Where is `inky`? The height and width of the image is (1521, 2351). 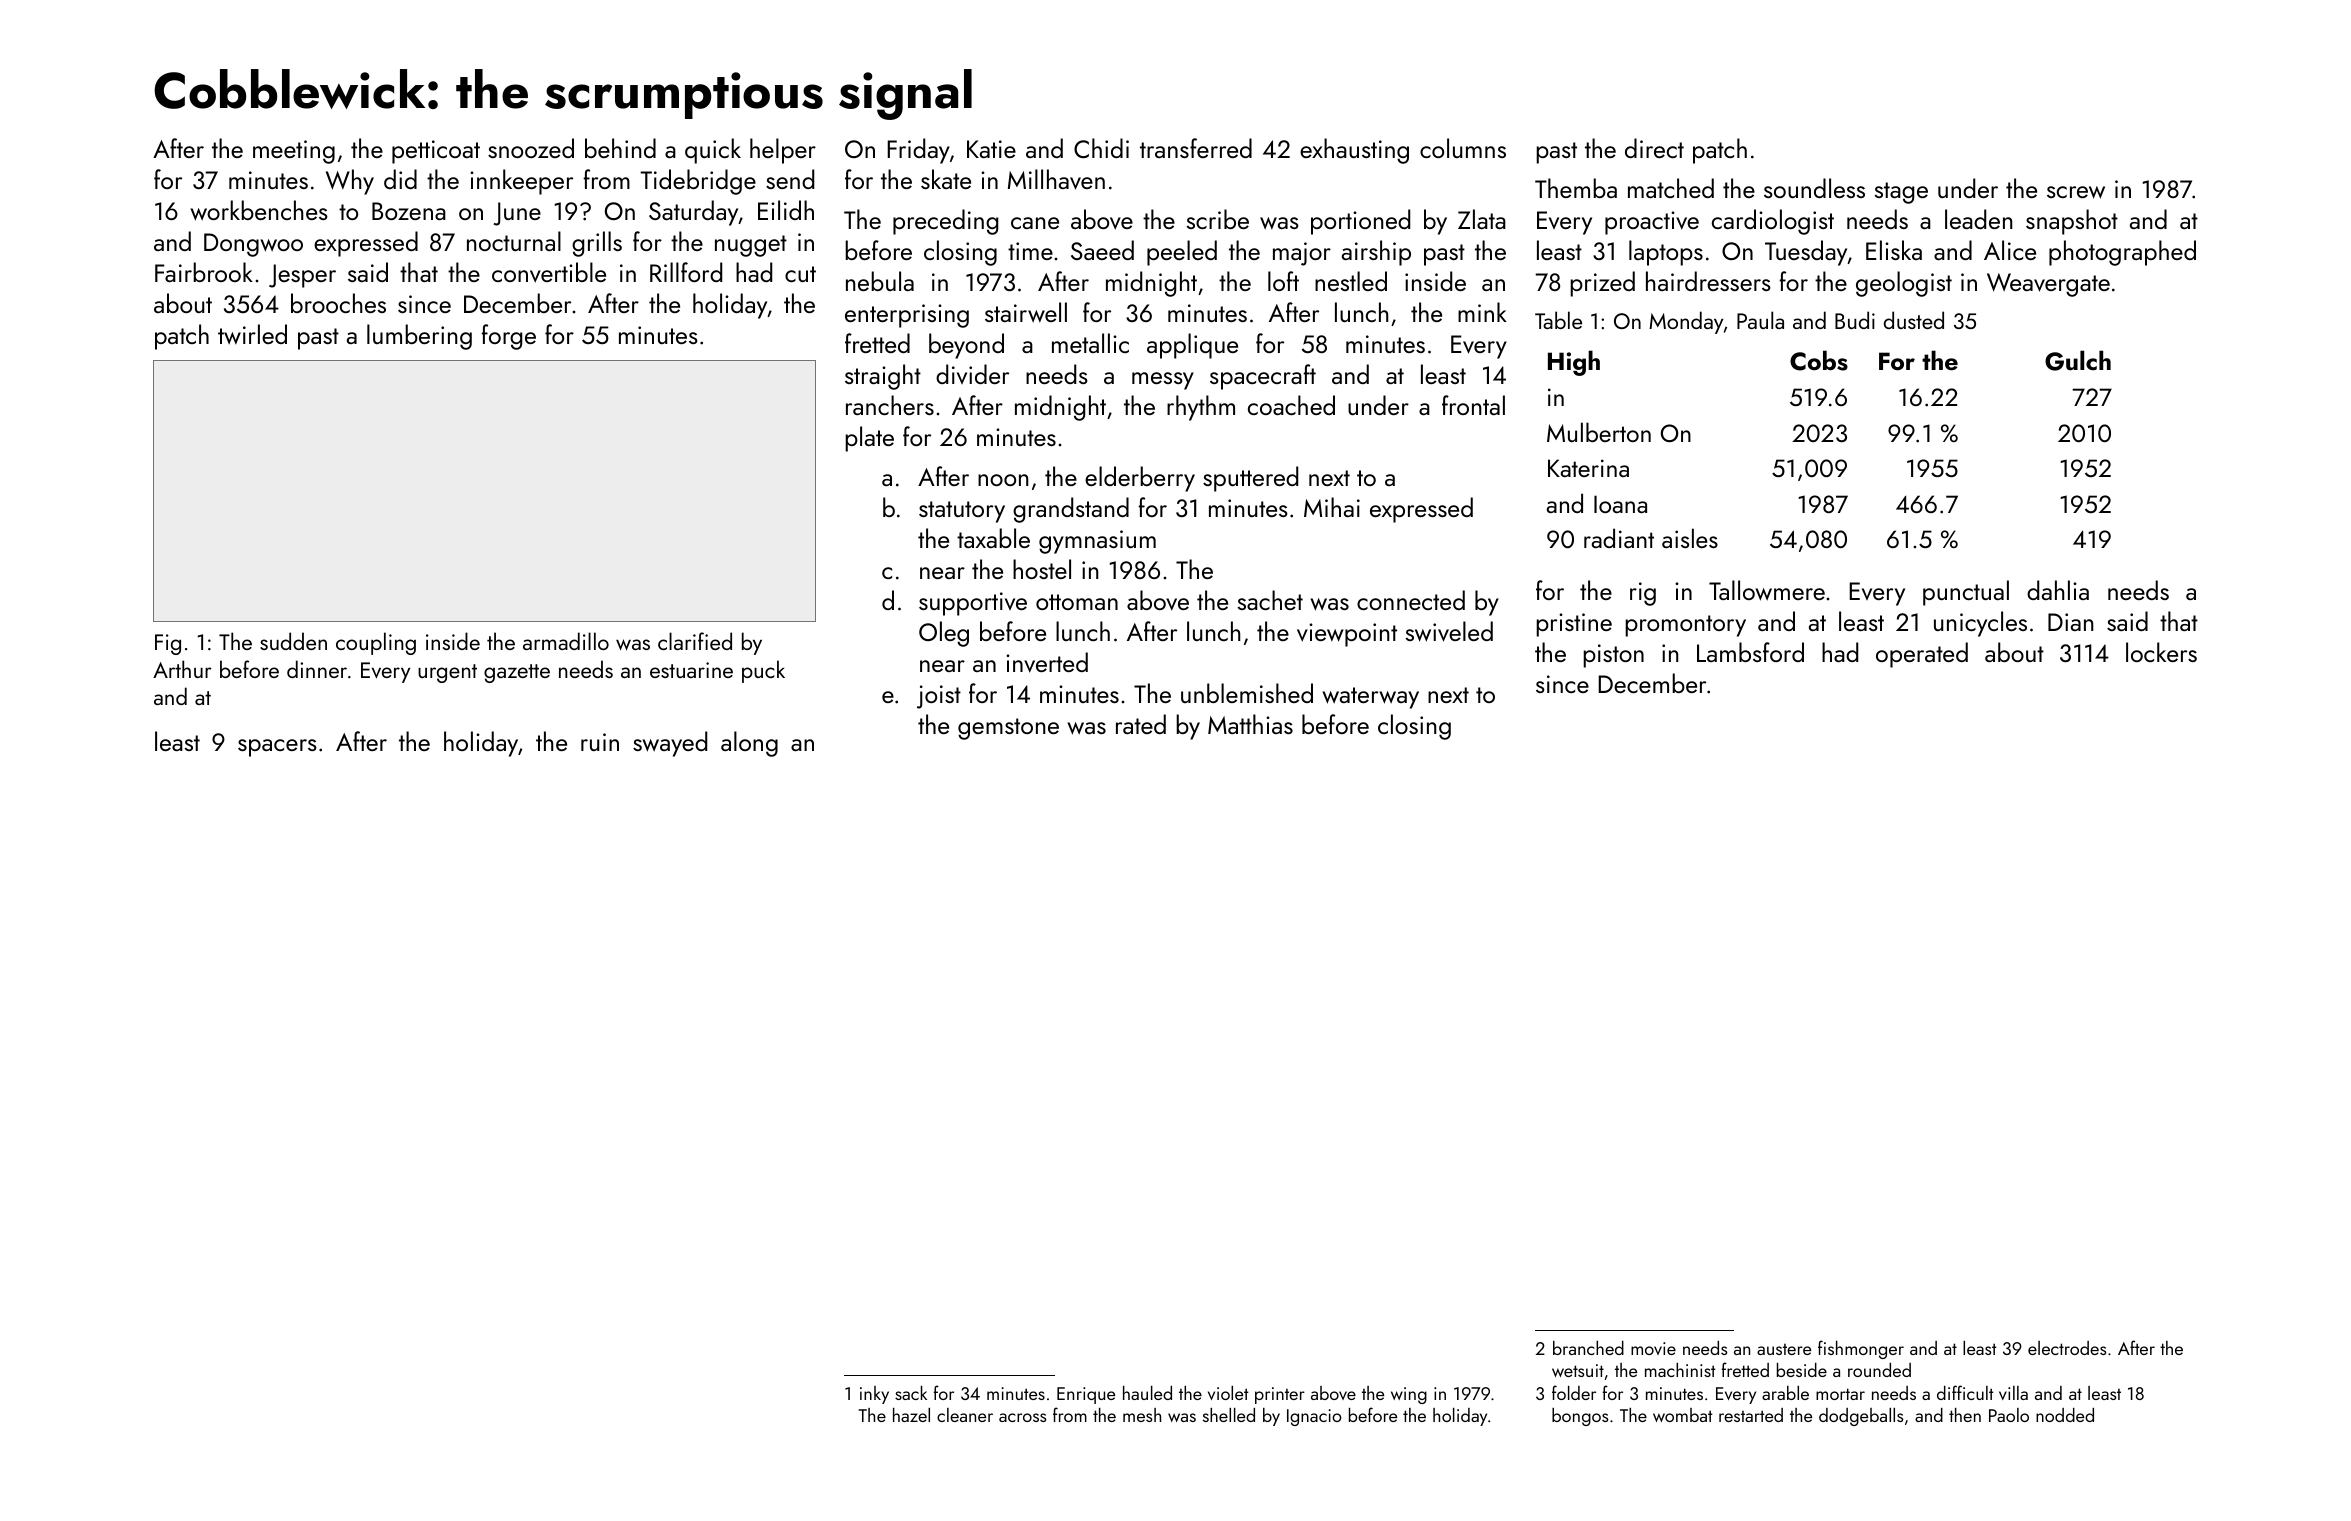 inky is located at coordinates (874, 1395).
